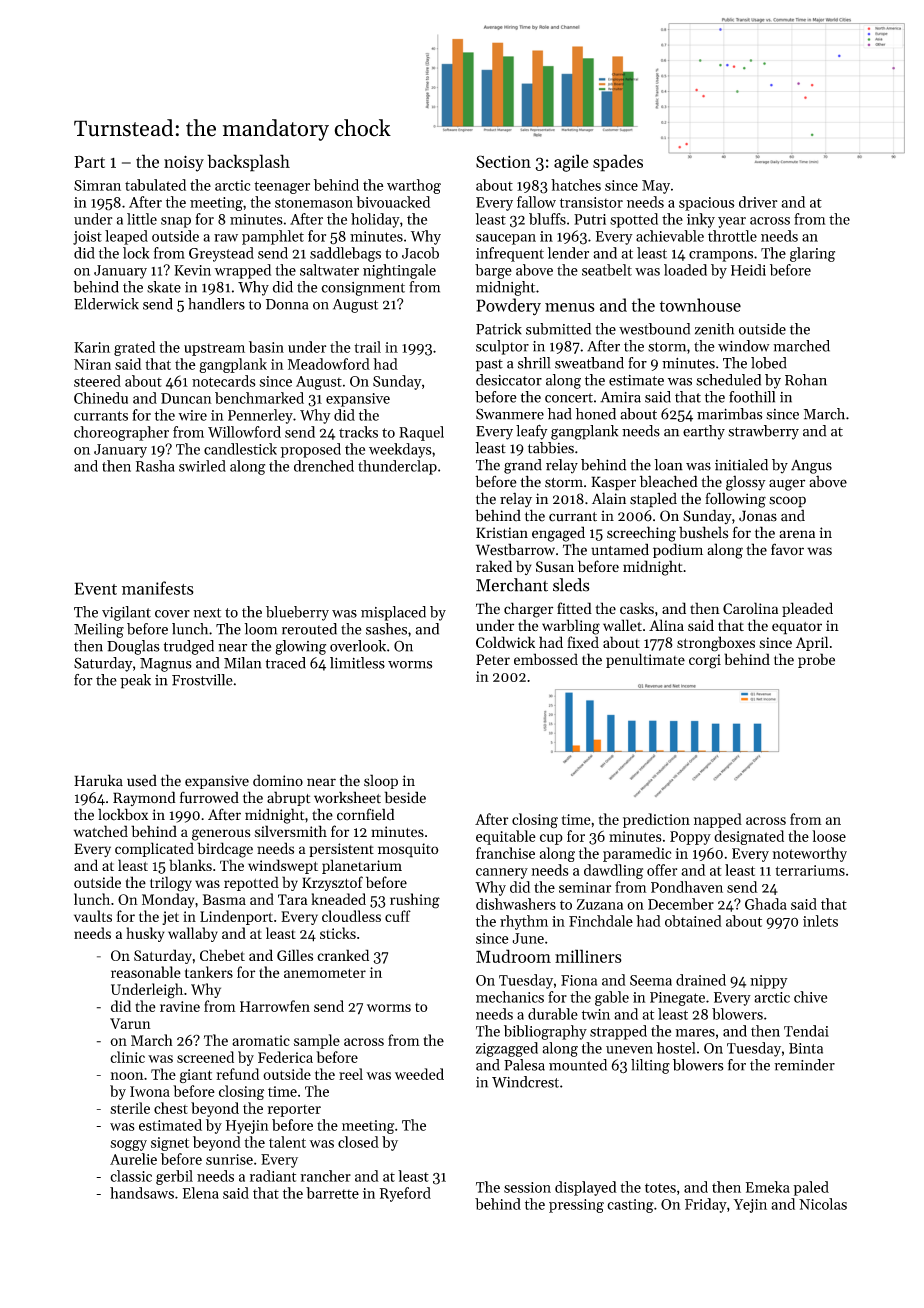 The image size is (924, 1308). Describe the element at coordinates (507, 1049) in the page. I see `zigzagged` at that location.
